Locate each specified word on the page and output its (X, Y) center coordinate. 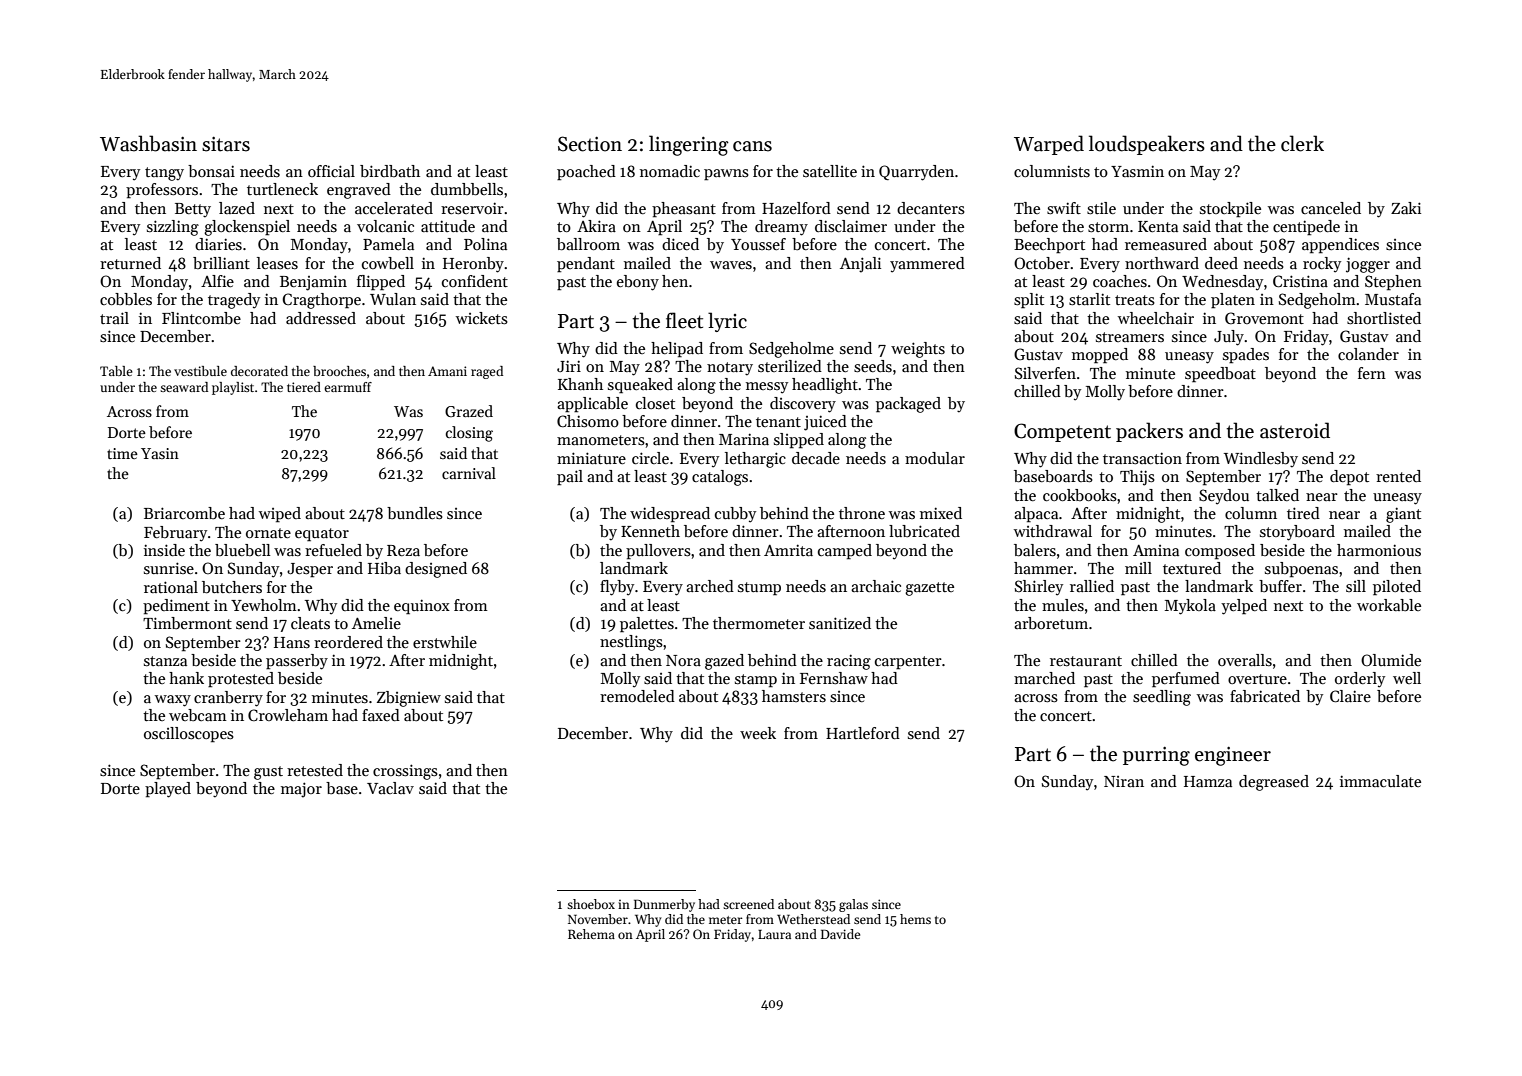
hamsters (794, 696)
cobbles (126, 299)
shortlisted (1384, 318)
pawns (726, 175)
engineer (1233, 756)
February (175, 534)
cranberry (228, 699)
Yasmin (1137, 171)
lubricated (924, 531)
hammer (1043, 568)
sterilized (790, 366)
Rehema (591, 934)
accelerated (394, 208)
